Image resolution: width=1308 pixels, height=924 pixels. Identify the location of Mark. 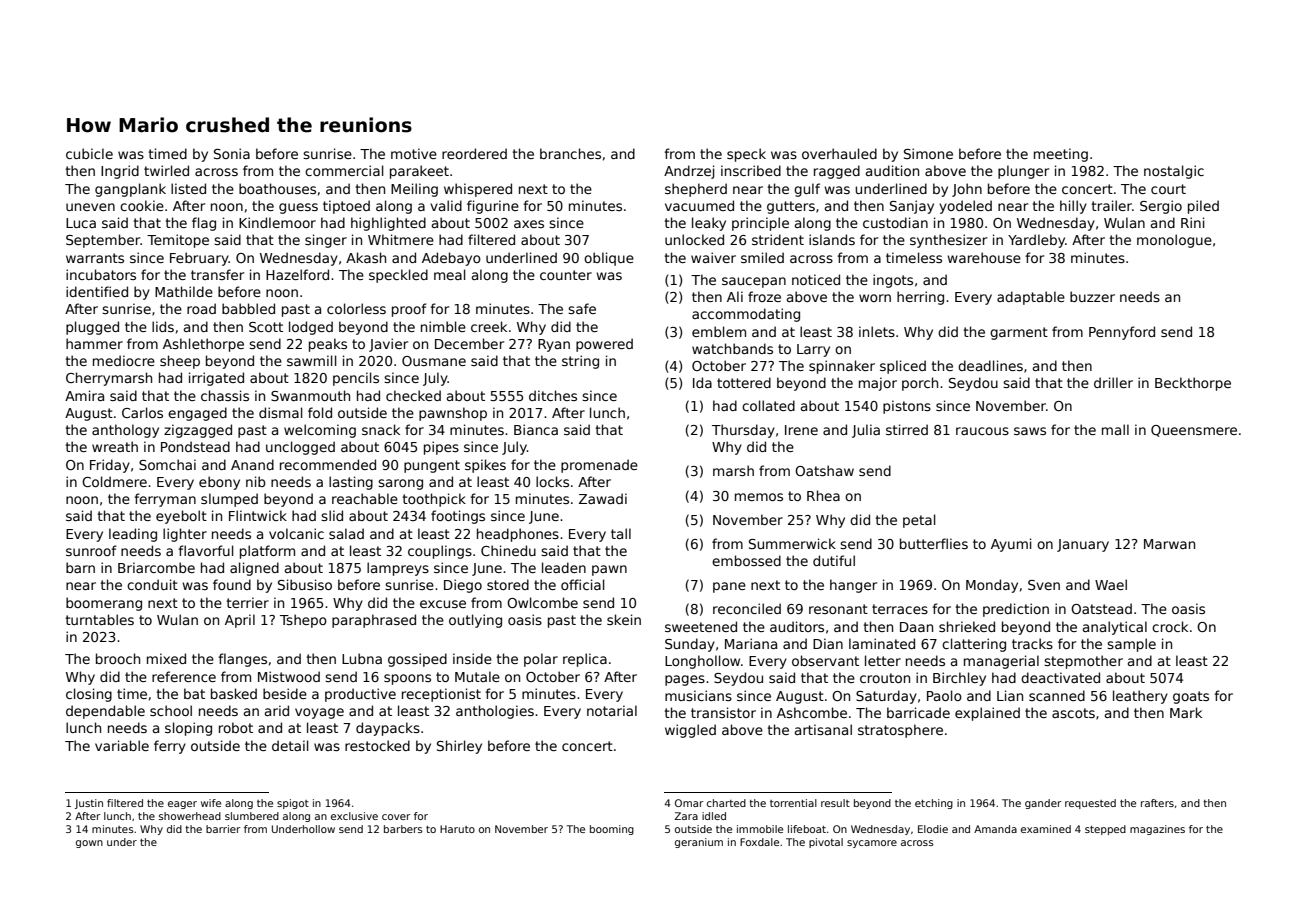
(1186, 712).
